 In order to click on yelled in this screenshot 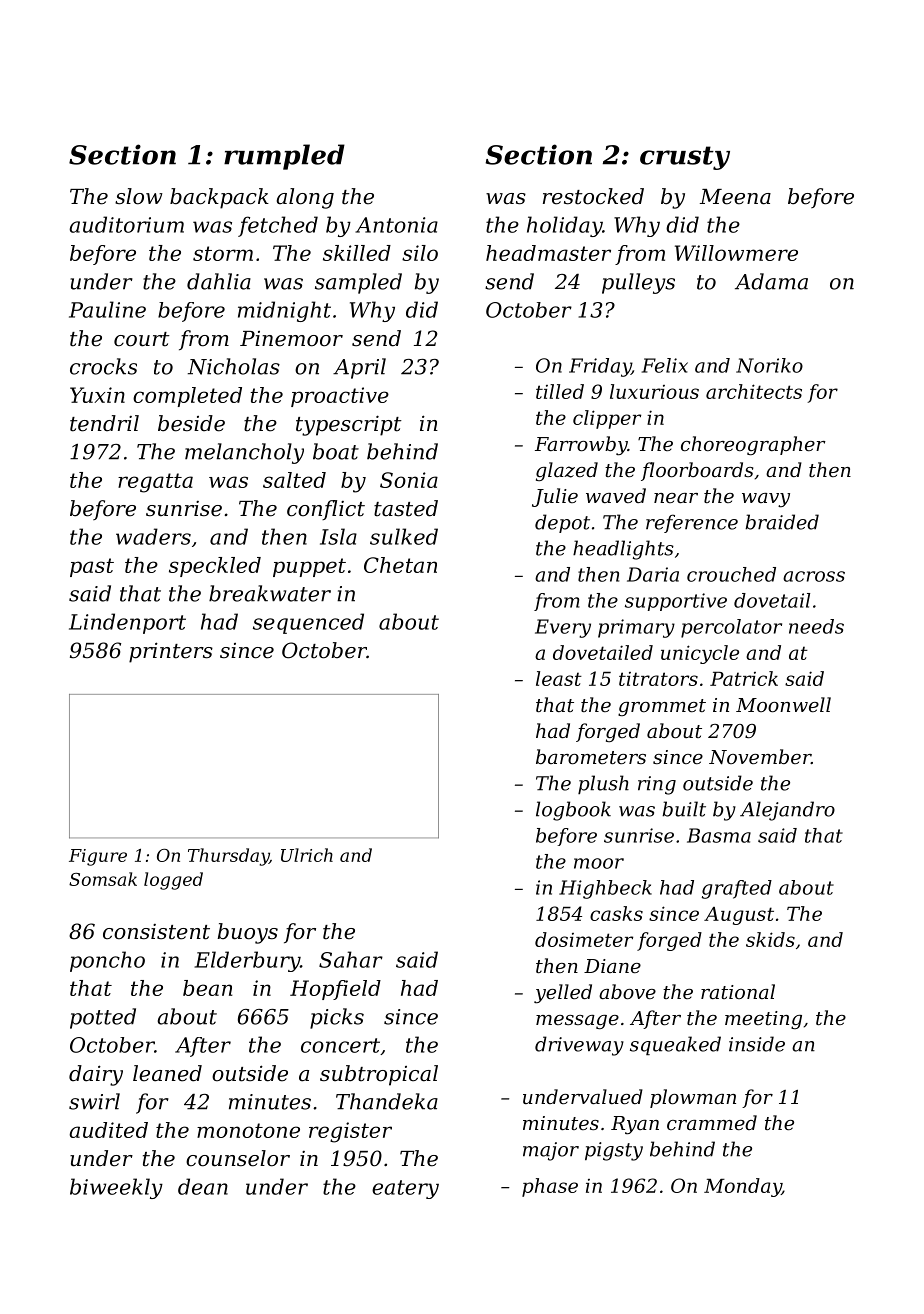, I will do `click(563, 994)`.
